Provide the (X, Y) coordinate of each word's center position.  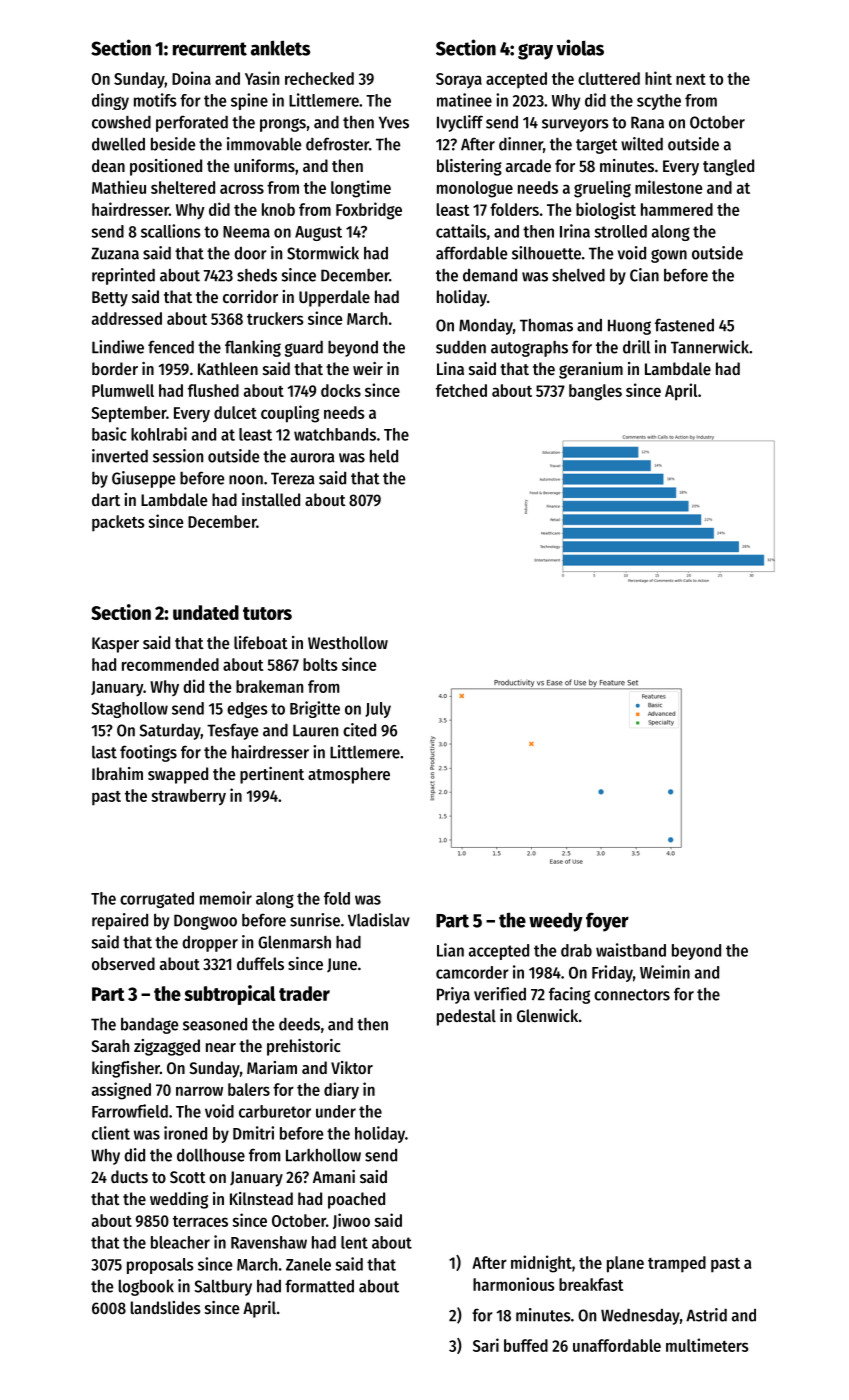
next (691, 79)
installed (271, 499)
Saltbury (223, 1287)
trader (304, 993)
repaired (120, 921)
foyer (607, 922)
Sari (486, 1345)
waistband (631, 950)
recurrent (210, 49)
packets (118, 523)
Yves (394, 122)
